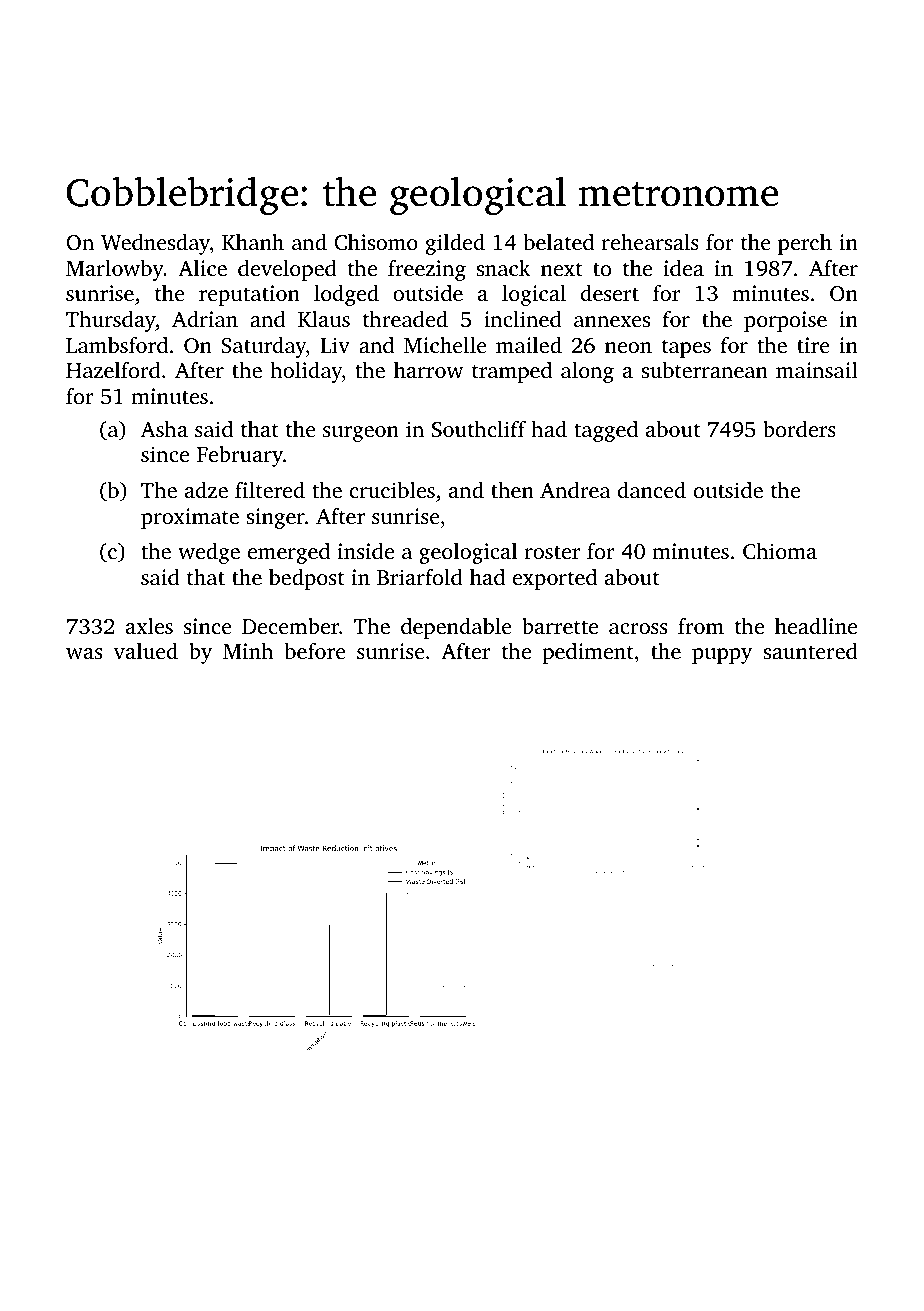  Describe the element at coordinates (115, 270) in the page. I see `Marlowby` at that location.
